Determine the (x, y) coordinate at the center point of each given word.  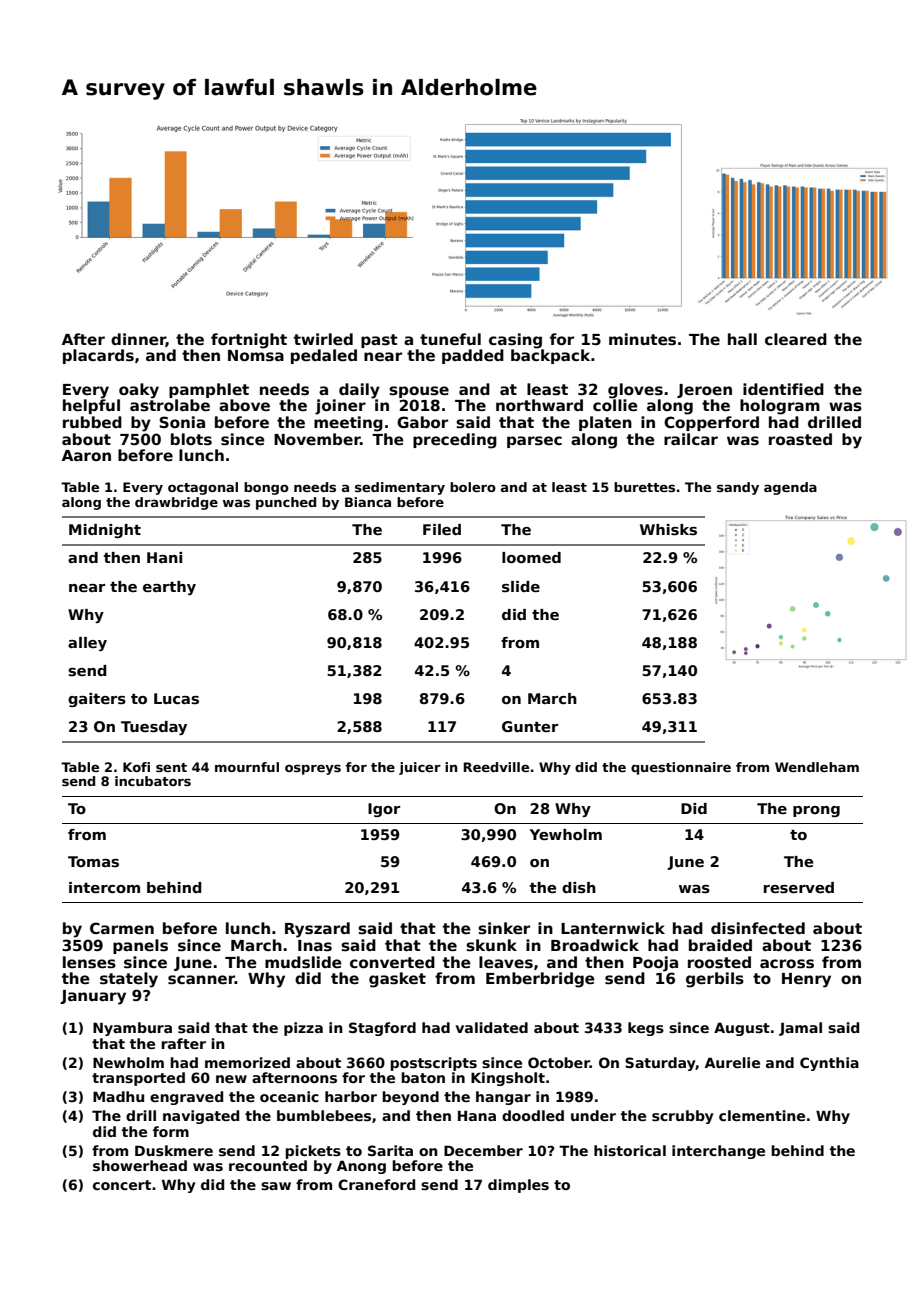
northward (539, 405)
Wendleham (817, 767)
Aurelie (732, 1062)
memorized (247, 1062)
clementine (762, 1115)
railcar (691, 439)
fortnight (249, 341)
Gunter (530, 726)
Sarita (390, 1150)
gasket (397, 980)
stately (129, 980)
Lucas (176, 698)
